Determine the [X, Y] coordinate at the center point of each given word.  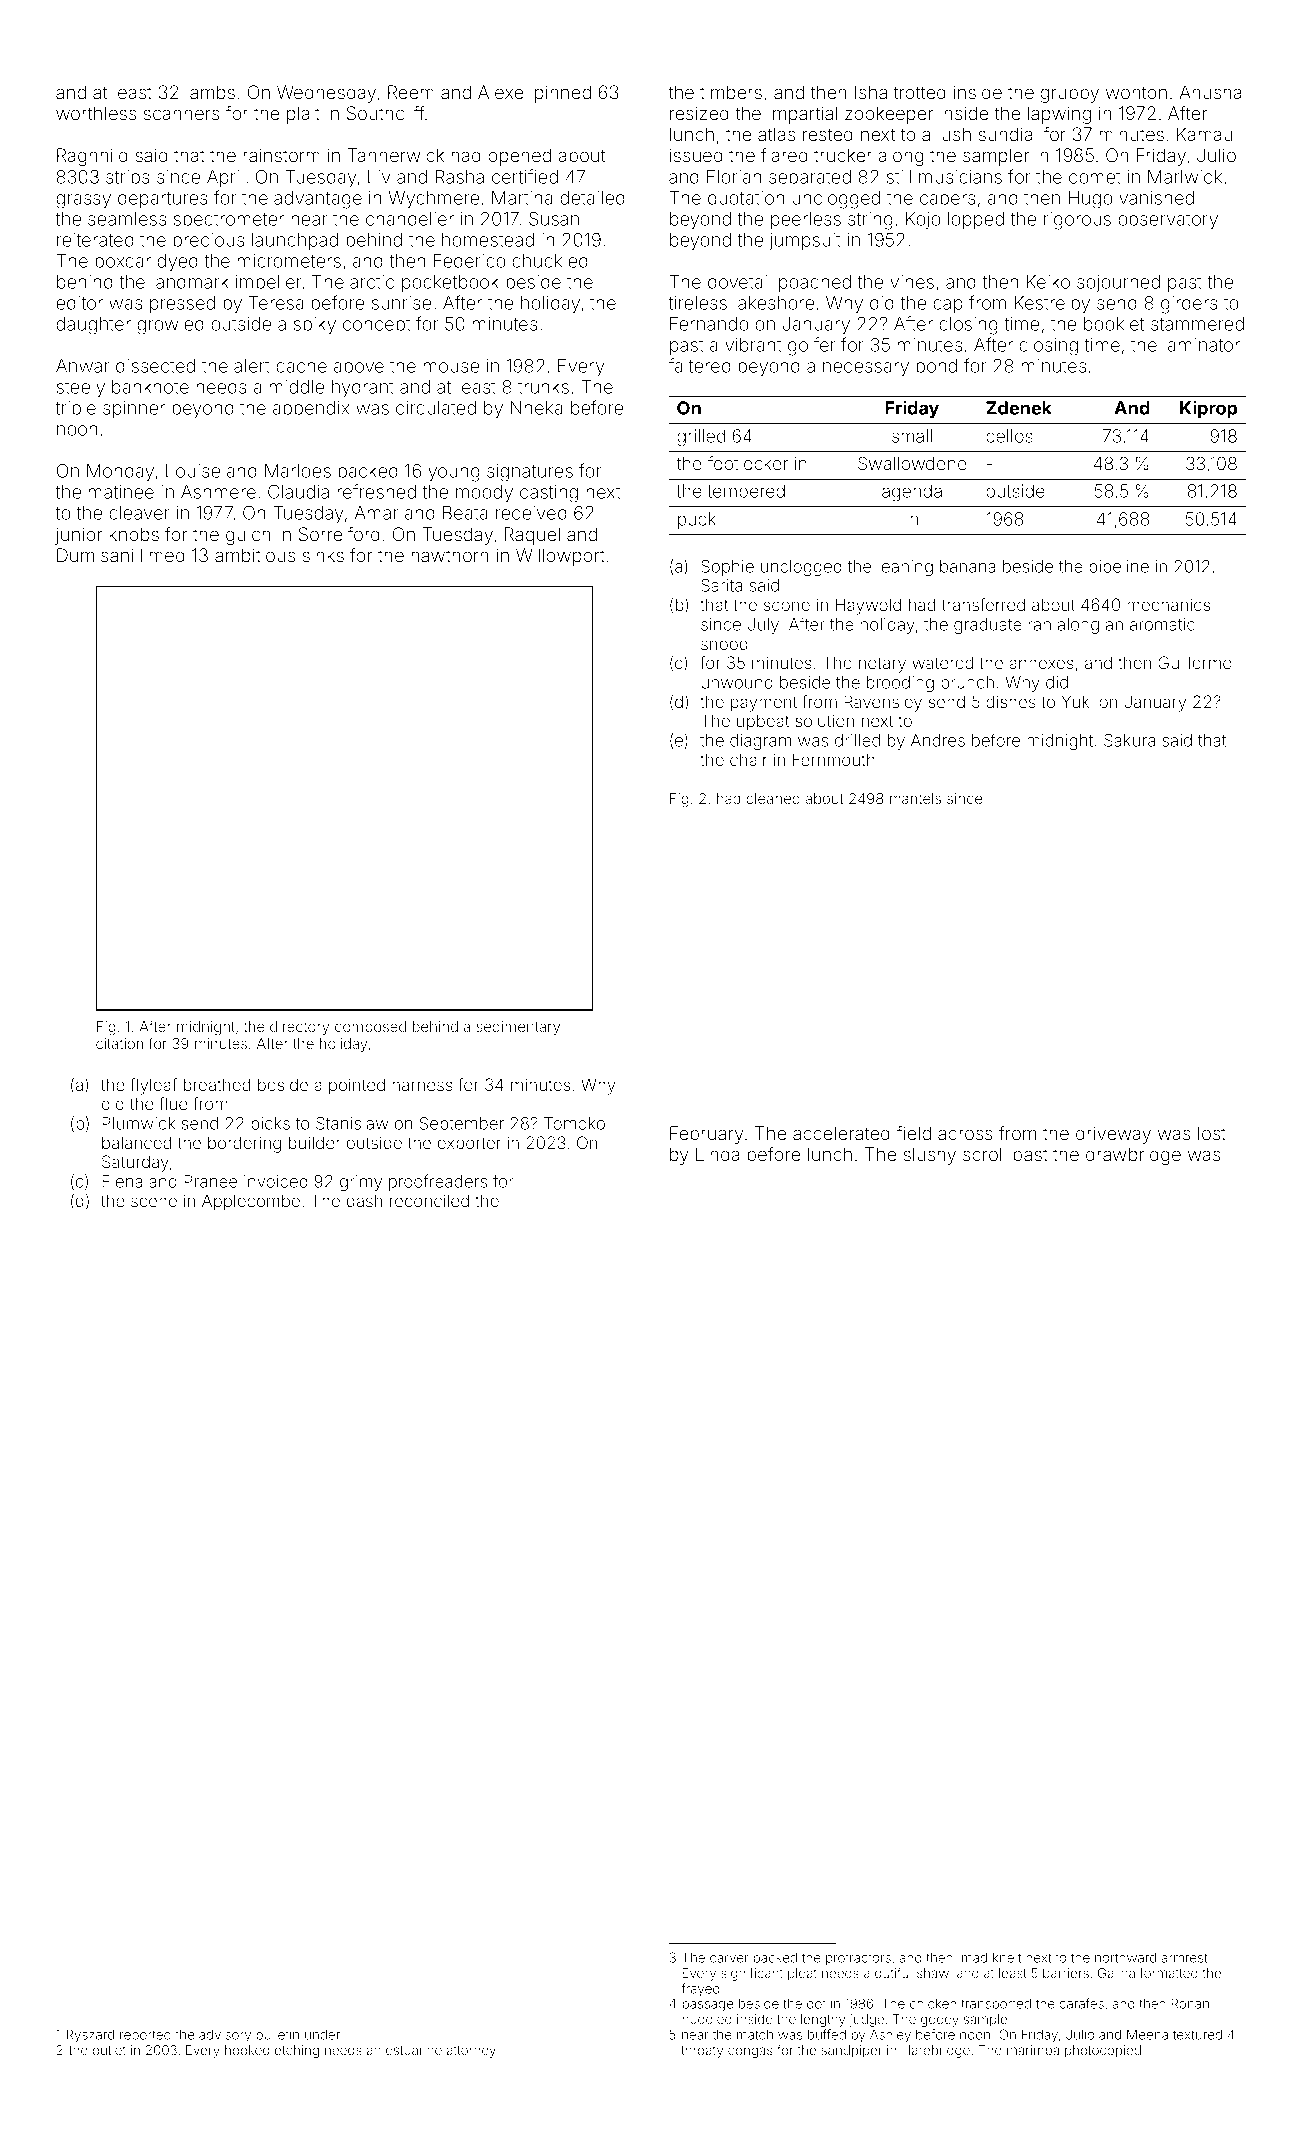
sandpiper [852, 2051]
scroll [984, 1154]
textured [1197, 2035]
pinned [563, 94]
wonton [1136, 92]
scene [154, 1202]
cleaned [773, 798]
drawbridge [1133, 1156]
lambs [210, 92]
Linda [718, 1154]
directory [299, 1028]
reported [145, 2036]
